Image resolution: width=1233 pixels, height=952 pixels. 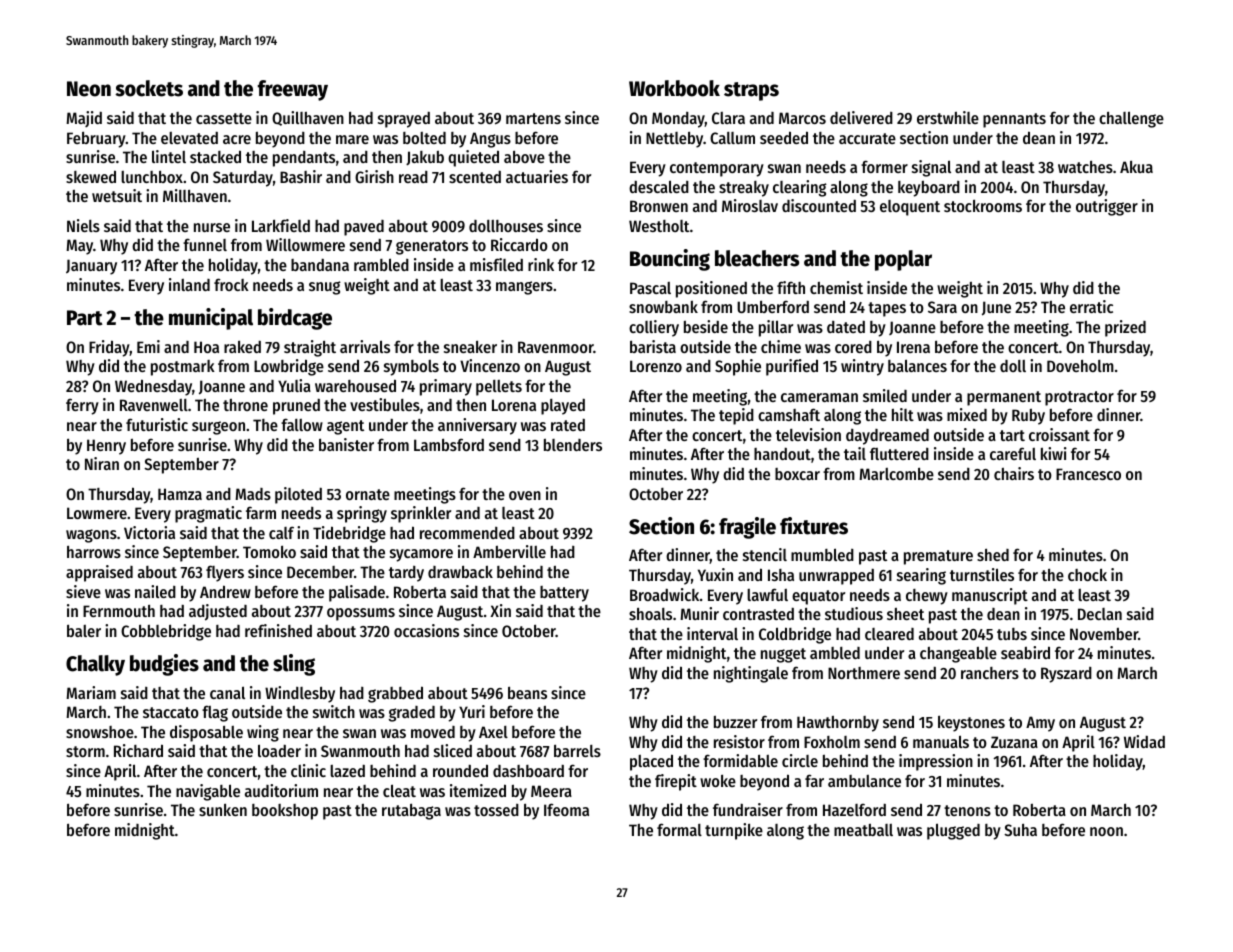 I want to click on Francesco, so click(x=1088, y=474).
